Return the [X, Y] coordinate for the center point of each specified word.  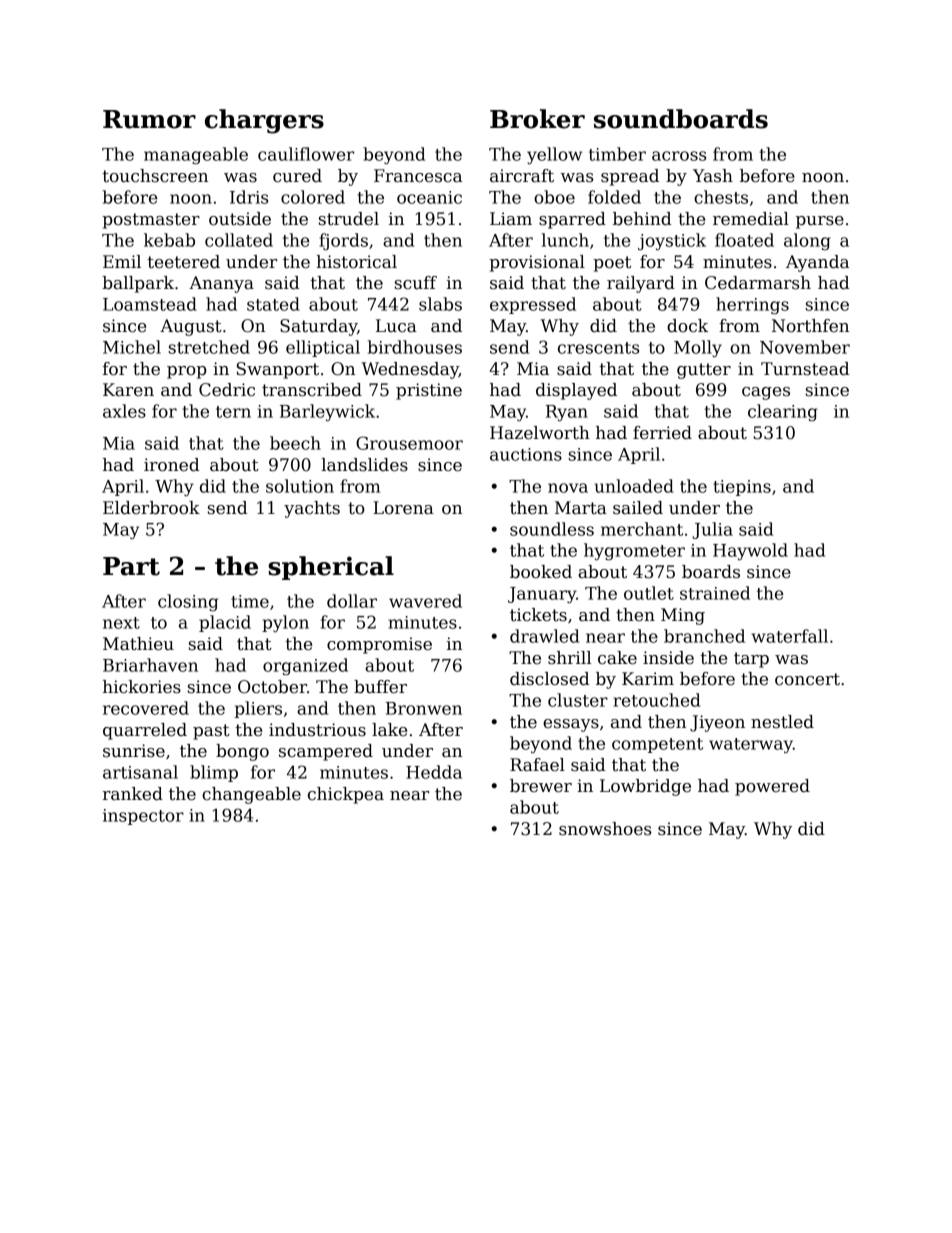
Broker [537, 119]
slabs [440, 304]
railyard [641, 284]
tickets [538, 615]
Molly [698, 348]
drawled [544, 636]
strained [715, 593]
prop [187, 372]
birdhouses [415, 347]
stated [273, 304]
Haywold [750, 551]
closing [188, 602]
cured [297, 176]
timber [617, 154]
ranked [133, 794]
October [272, 687]
